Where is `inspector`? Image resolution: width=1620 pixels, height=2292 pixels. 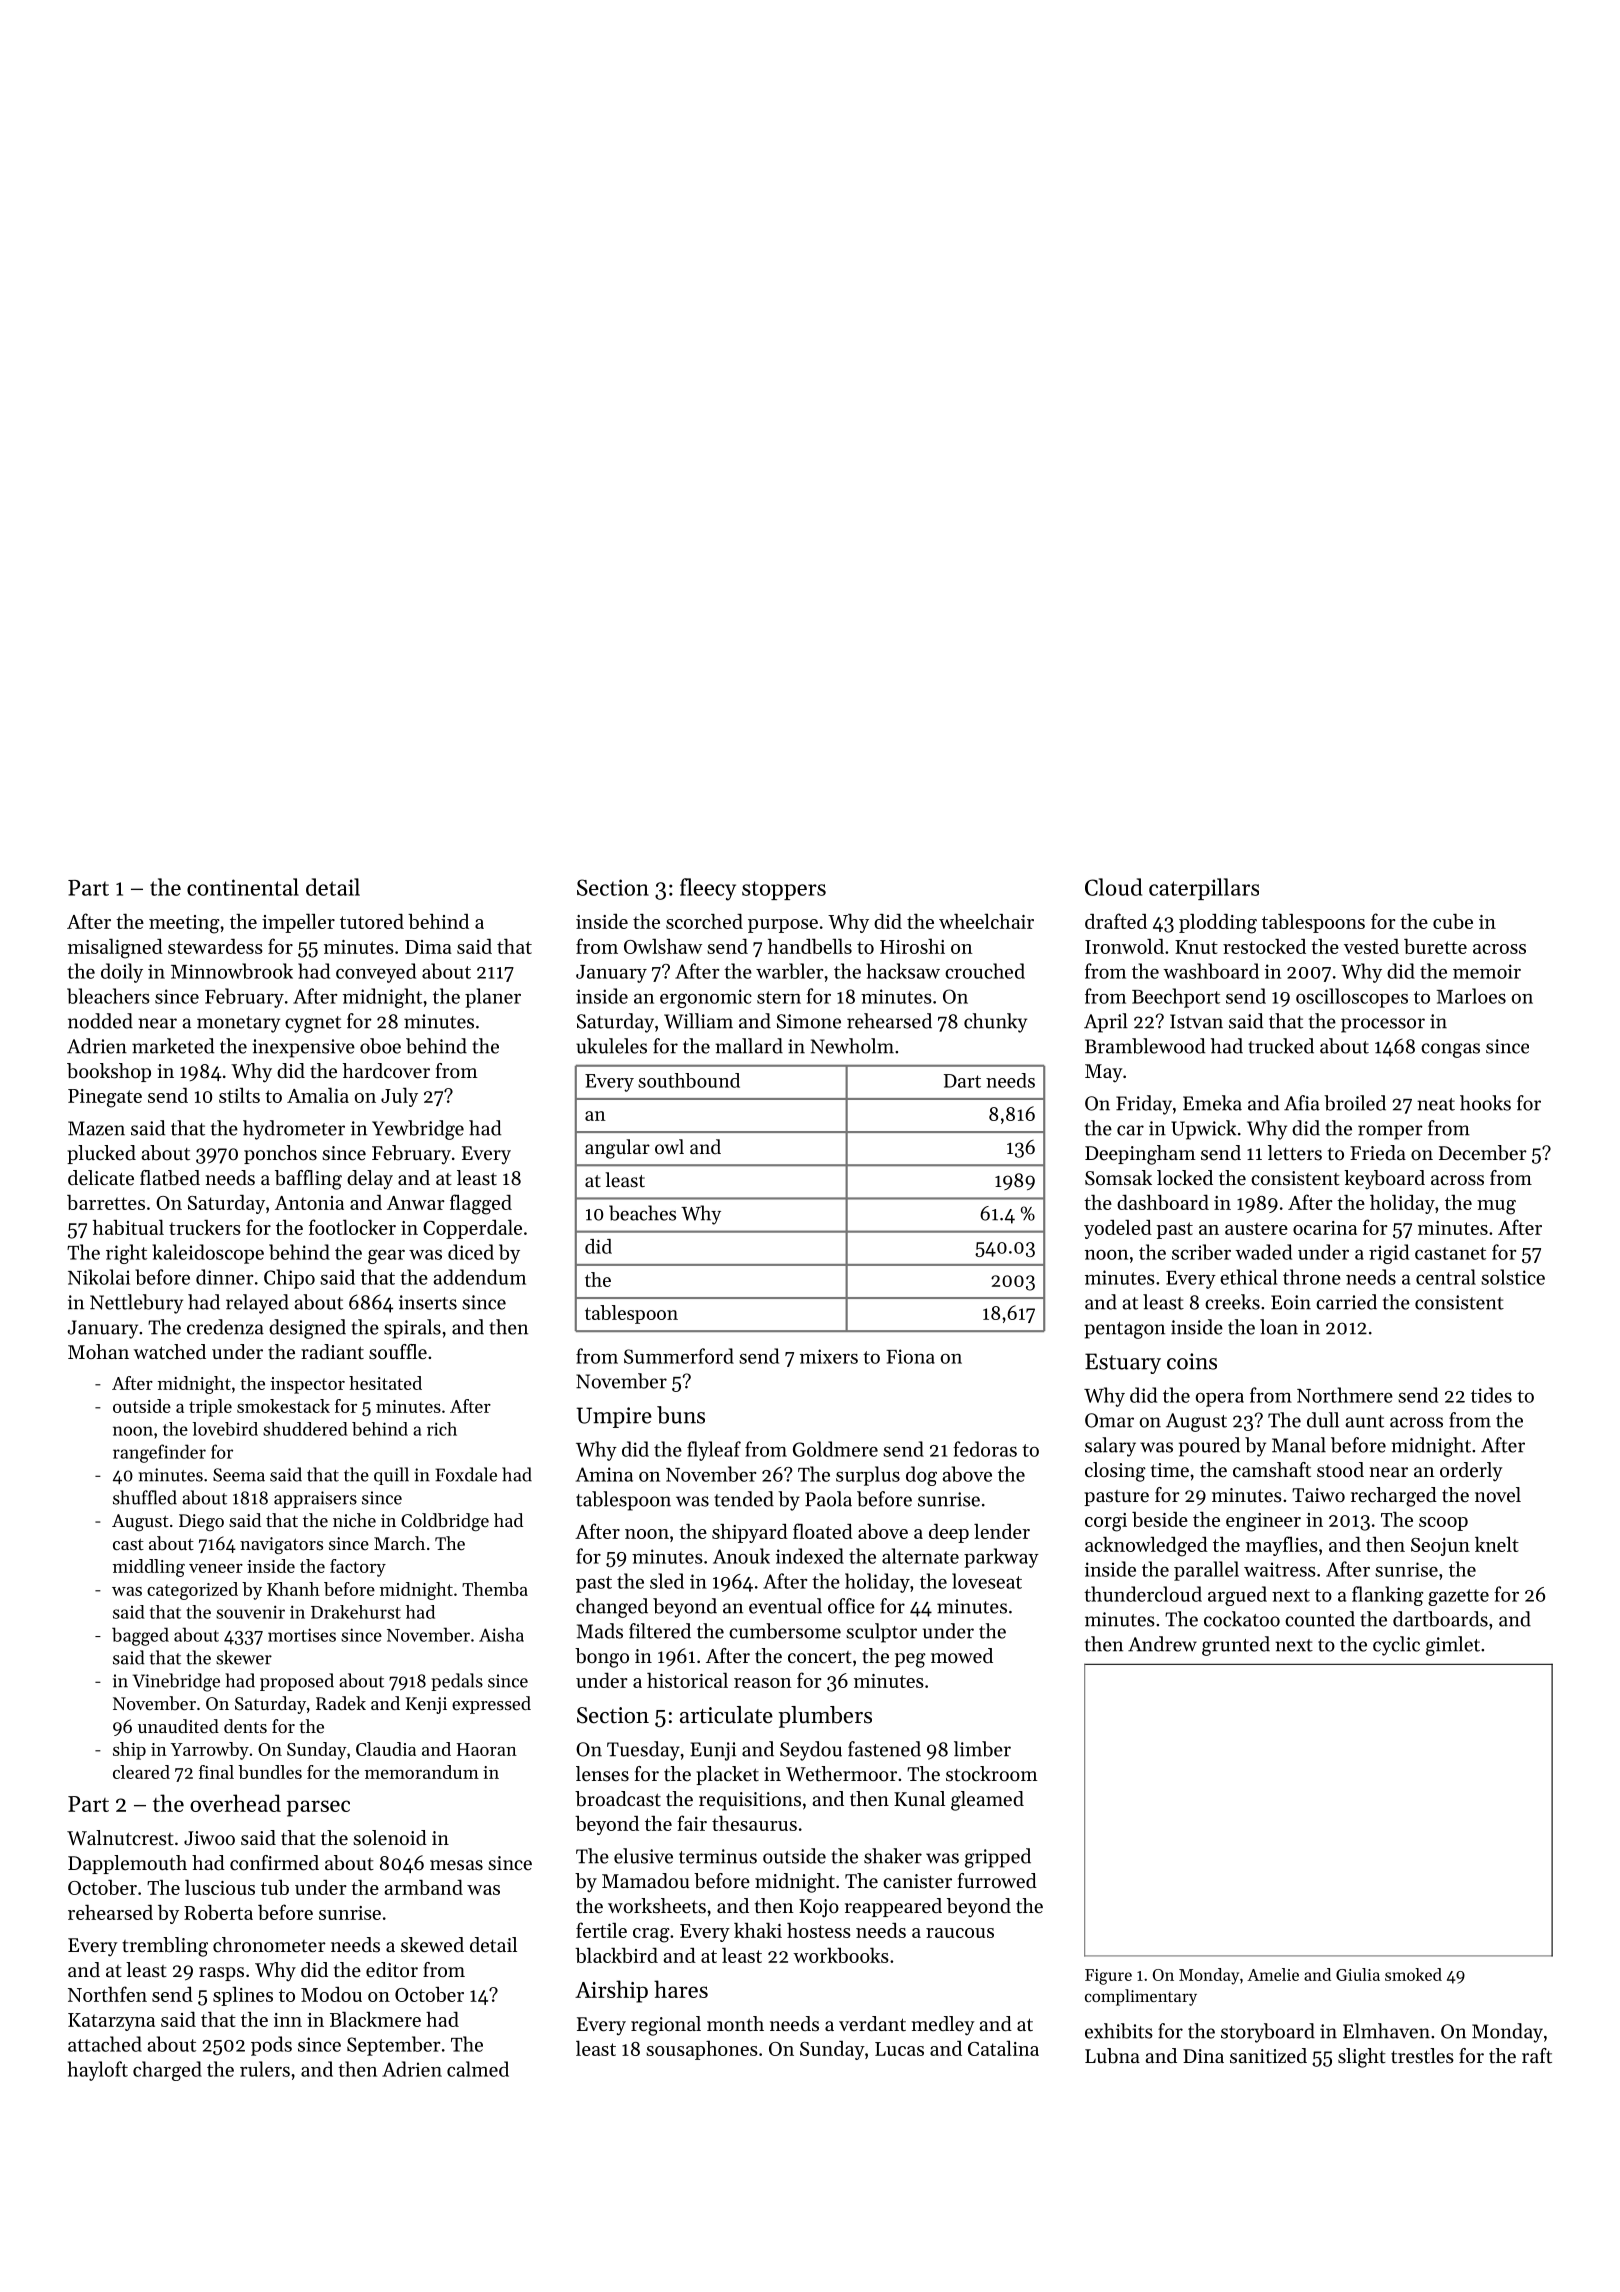 inspector is located at coordinates (308, 1385).
